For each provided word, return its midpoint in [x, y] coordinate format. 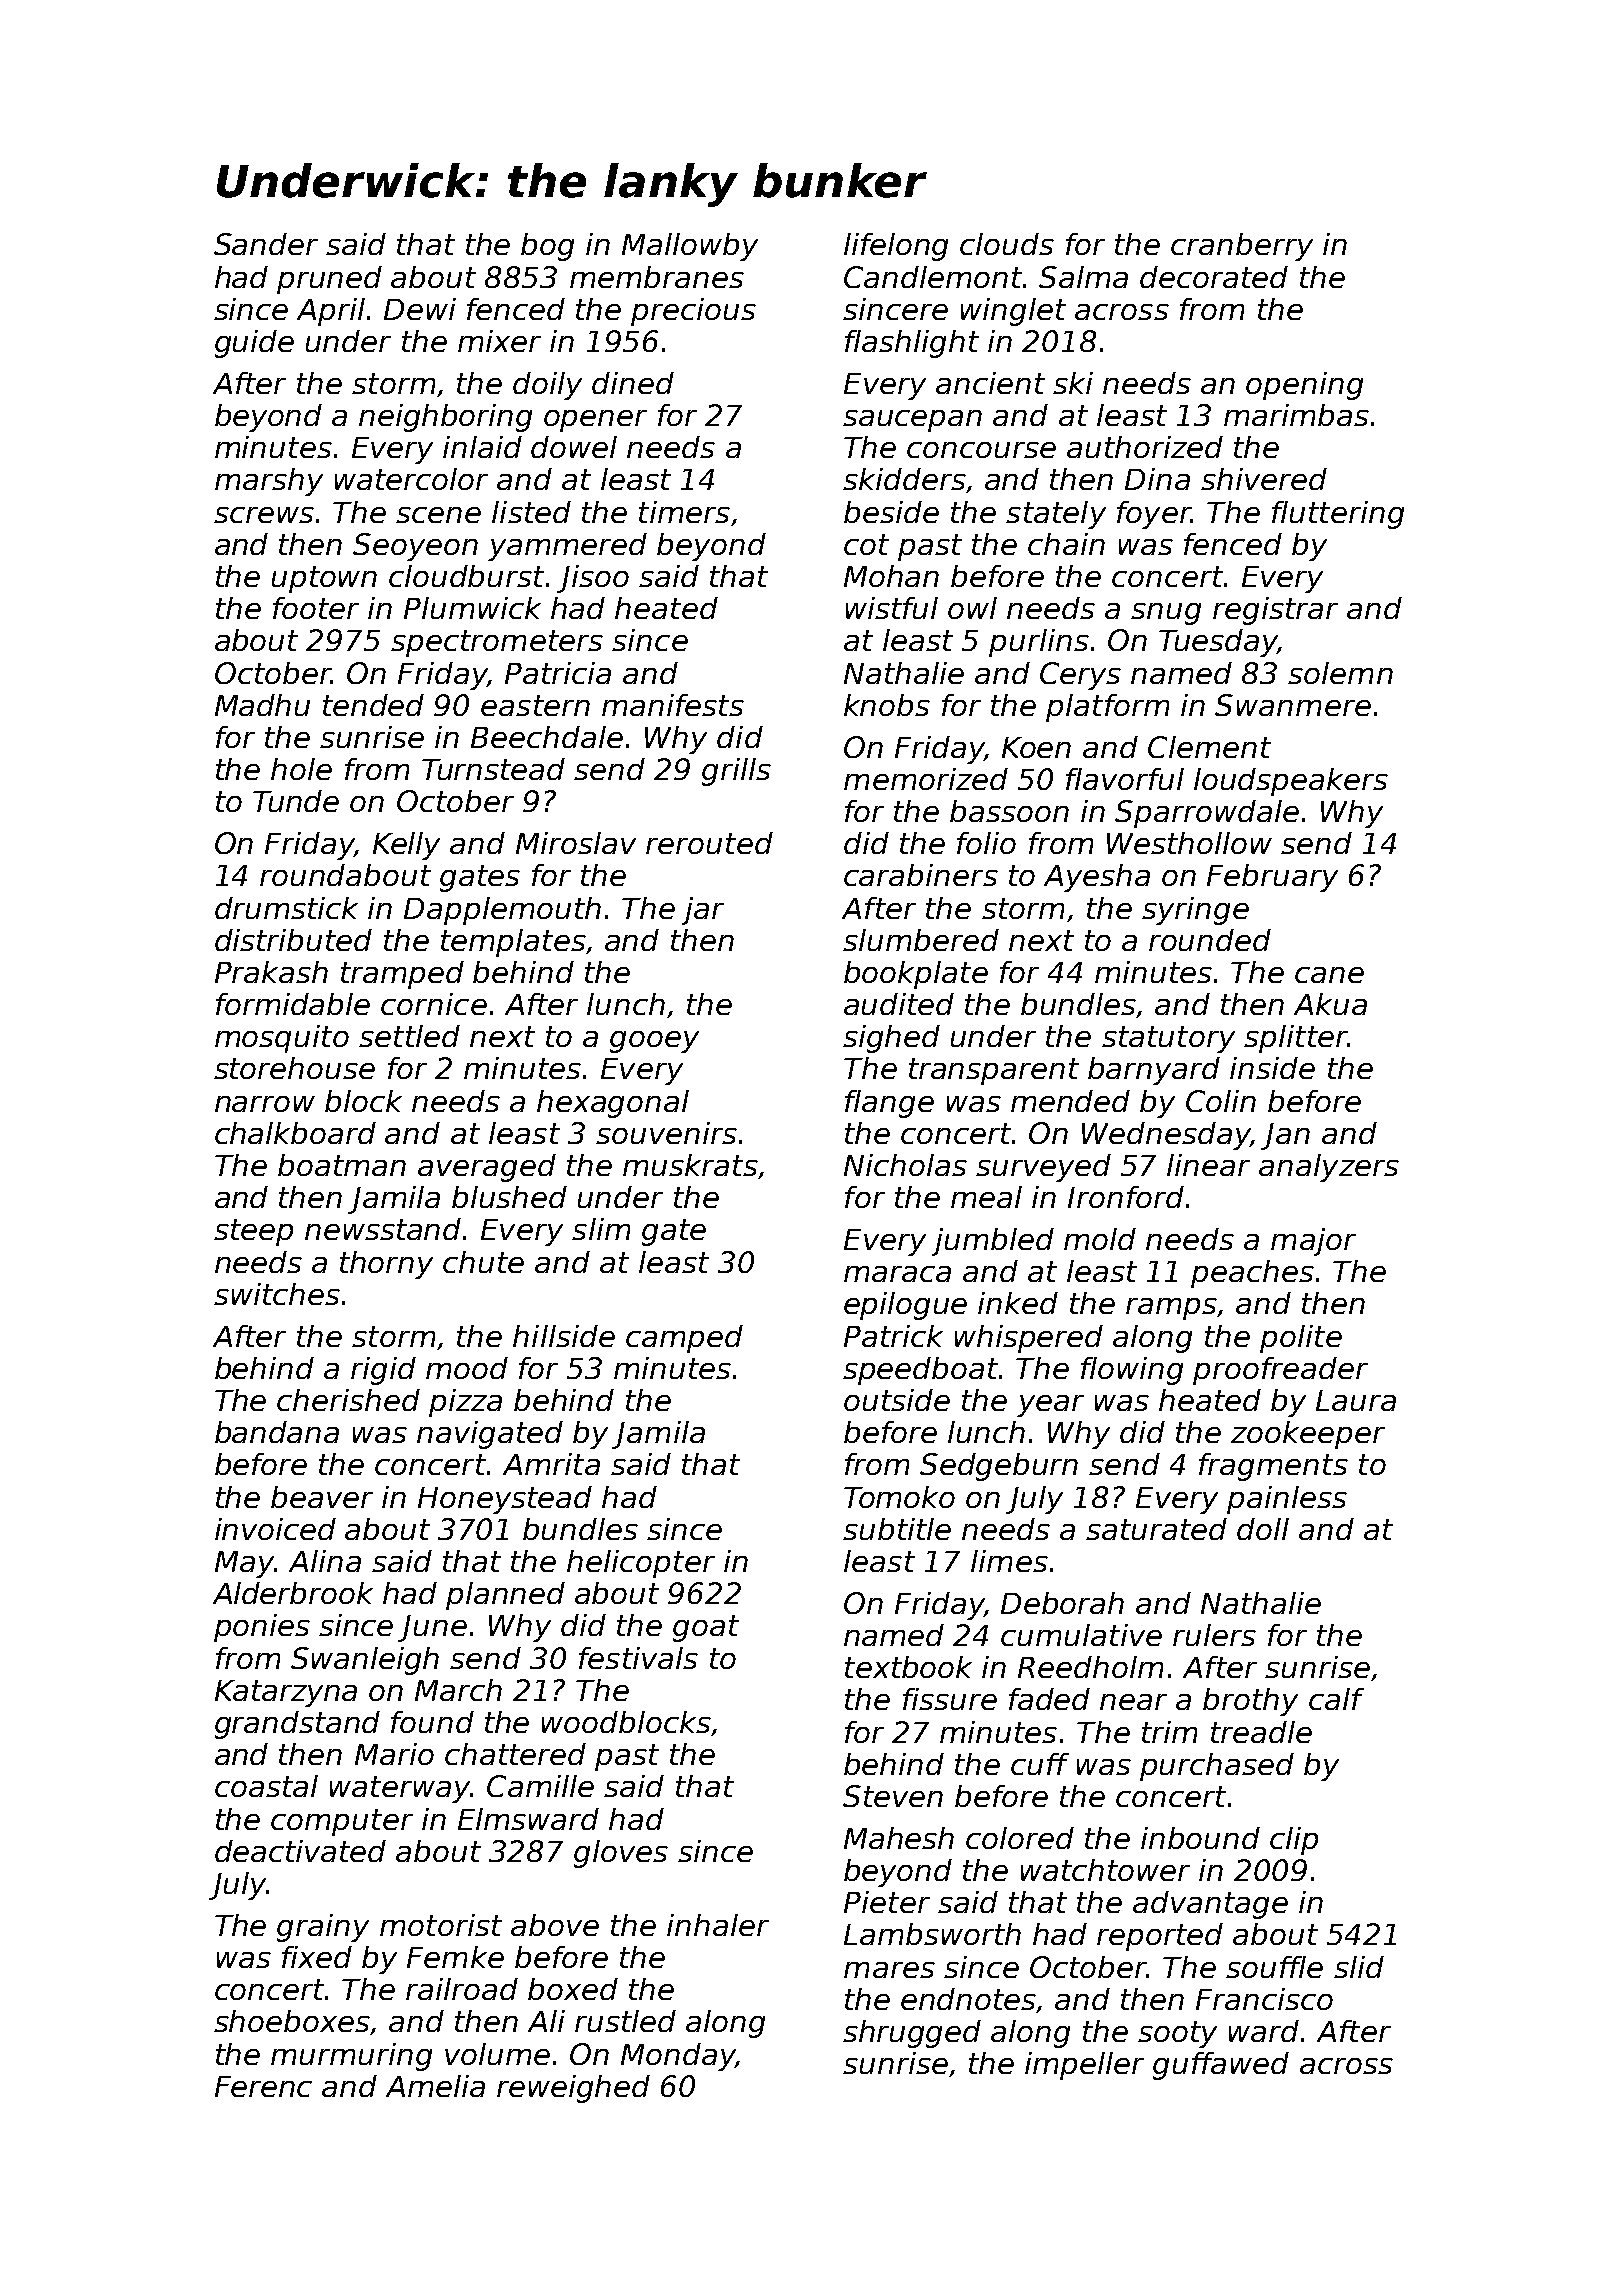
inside [1272, 1068]
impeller [1084, 2066]
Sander [266, 244]
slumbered [921, 940]
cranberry [1242, 247]
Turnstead [493, 769]
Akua [1330, 1004]
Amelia [435, 2086]
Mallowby [690, 247]
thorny [386, 1265]
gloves [621, 1854]
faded [1049, 1699]
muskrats [690, 1165]
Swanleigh [365, 1661]
